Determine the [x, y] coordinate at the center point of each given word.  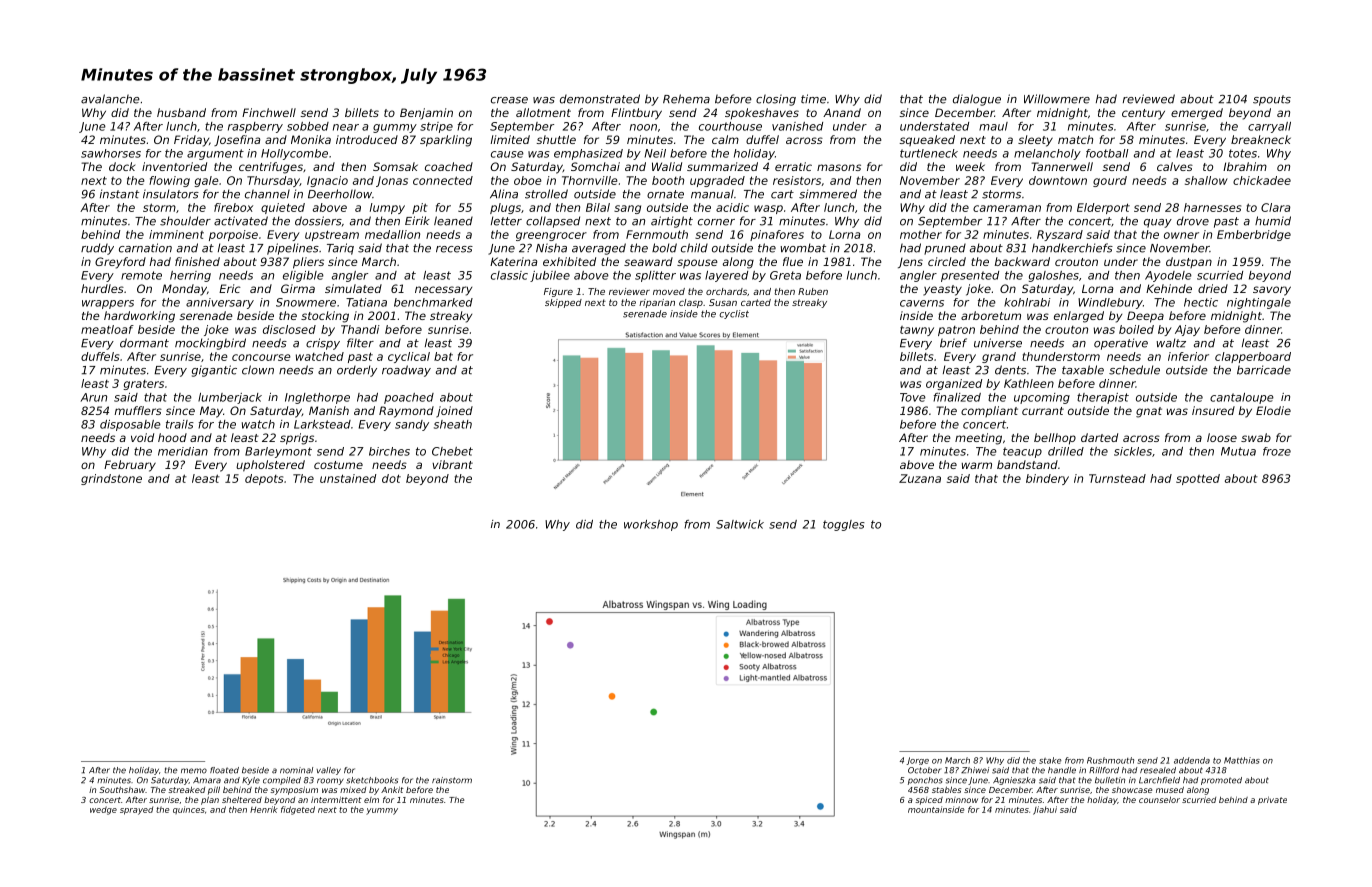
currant [1043, 411]
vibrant [452, 464]
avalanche [110, 99]
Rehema [686, 99]
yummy [382, 811]
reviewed [1149, 99]
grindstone [111, 479]
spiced [929, 801]
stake [1050, 760]
